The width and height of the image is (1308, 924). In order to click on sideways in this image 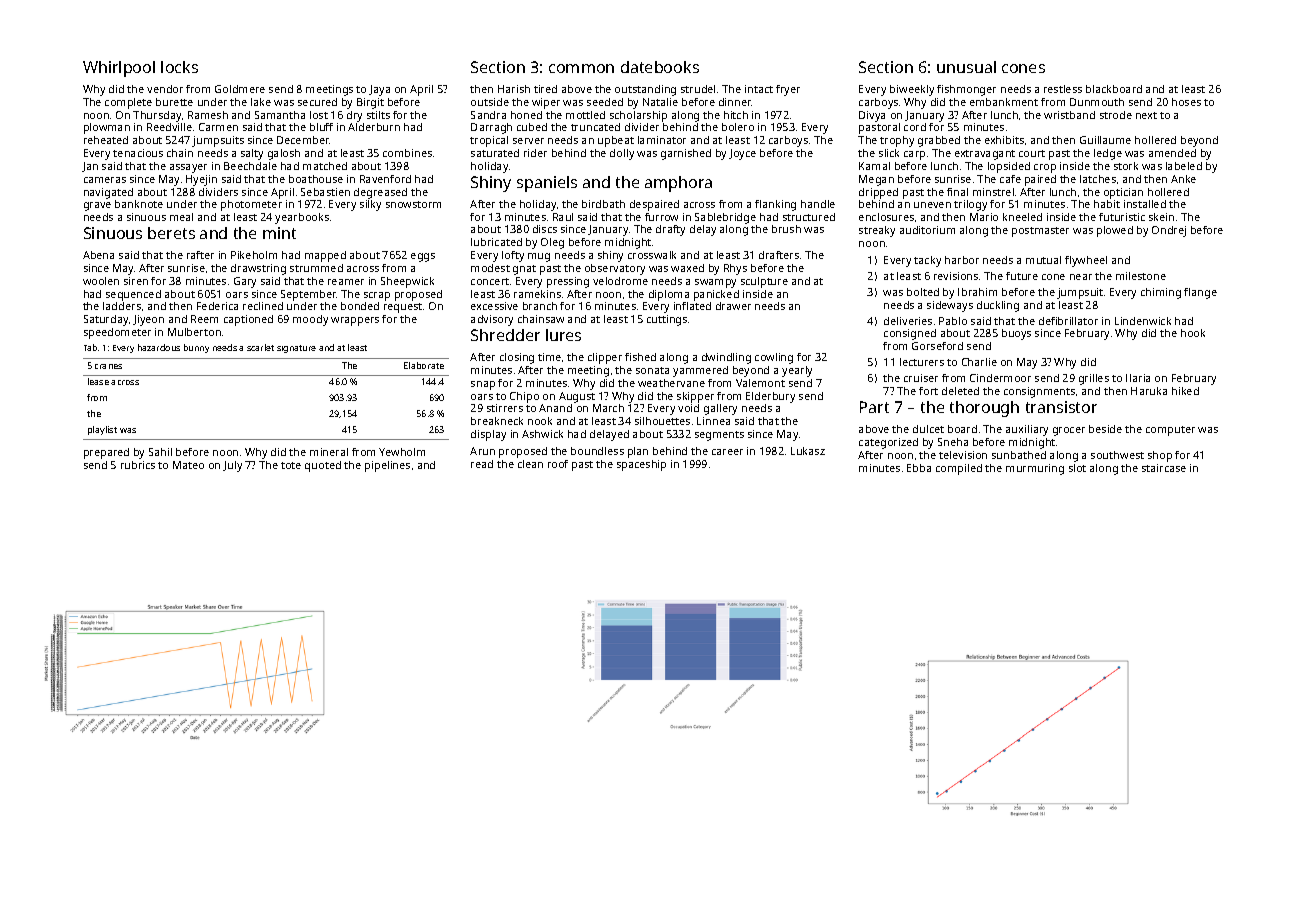, I will do `click(950, 306)`.
